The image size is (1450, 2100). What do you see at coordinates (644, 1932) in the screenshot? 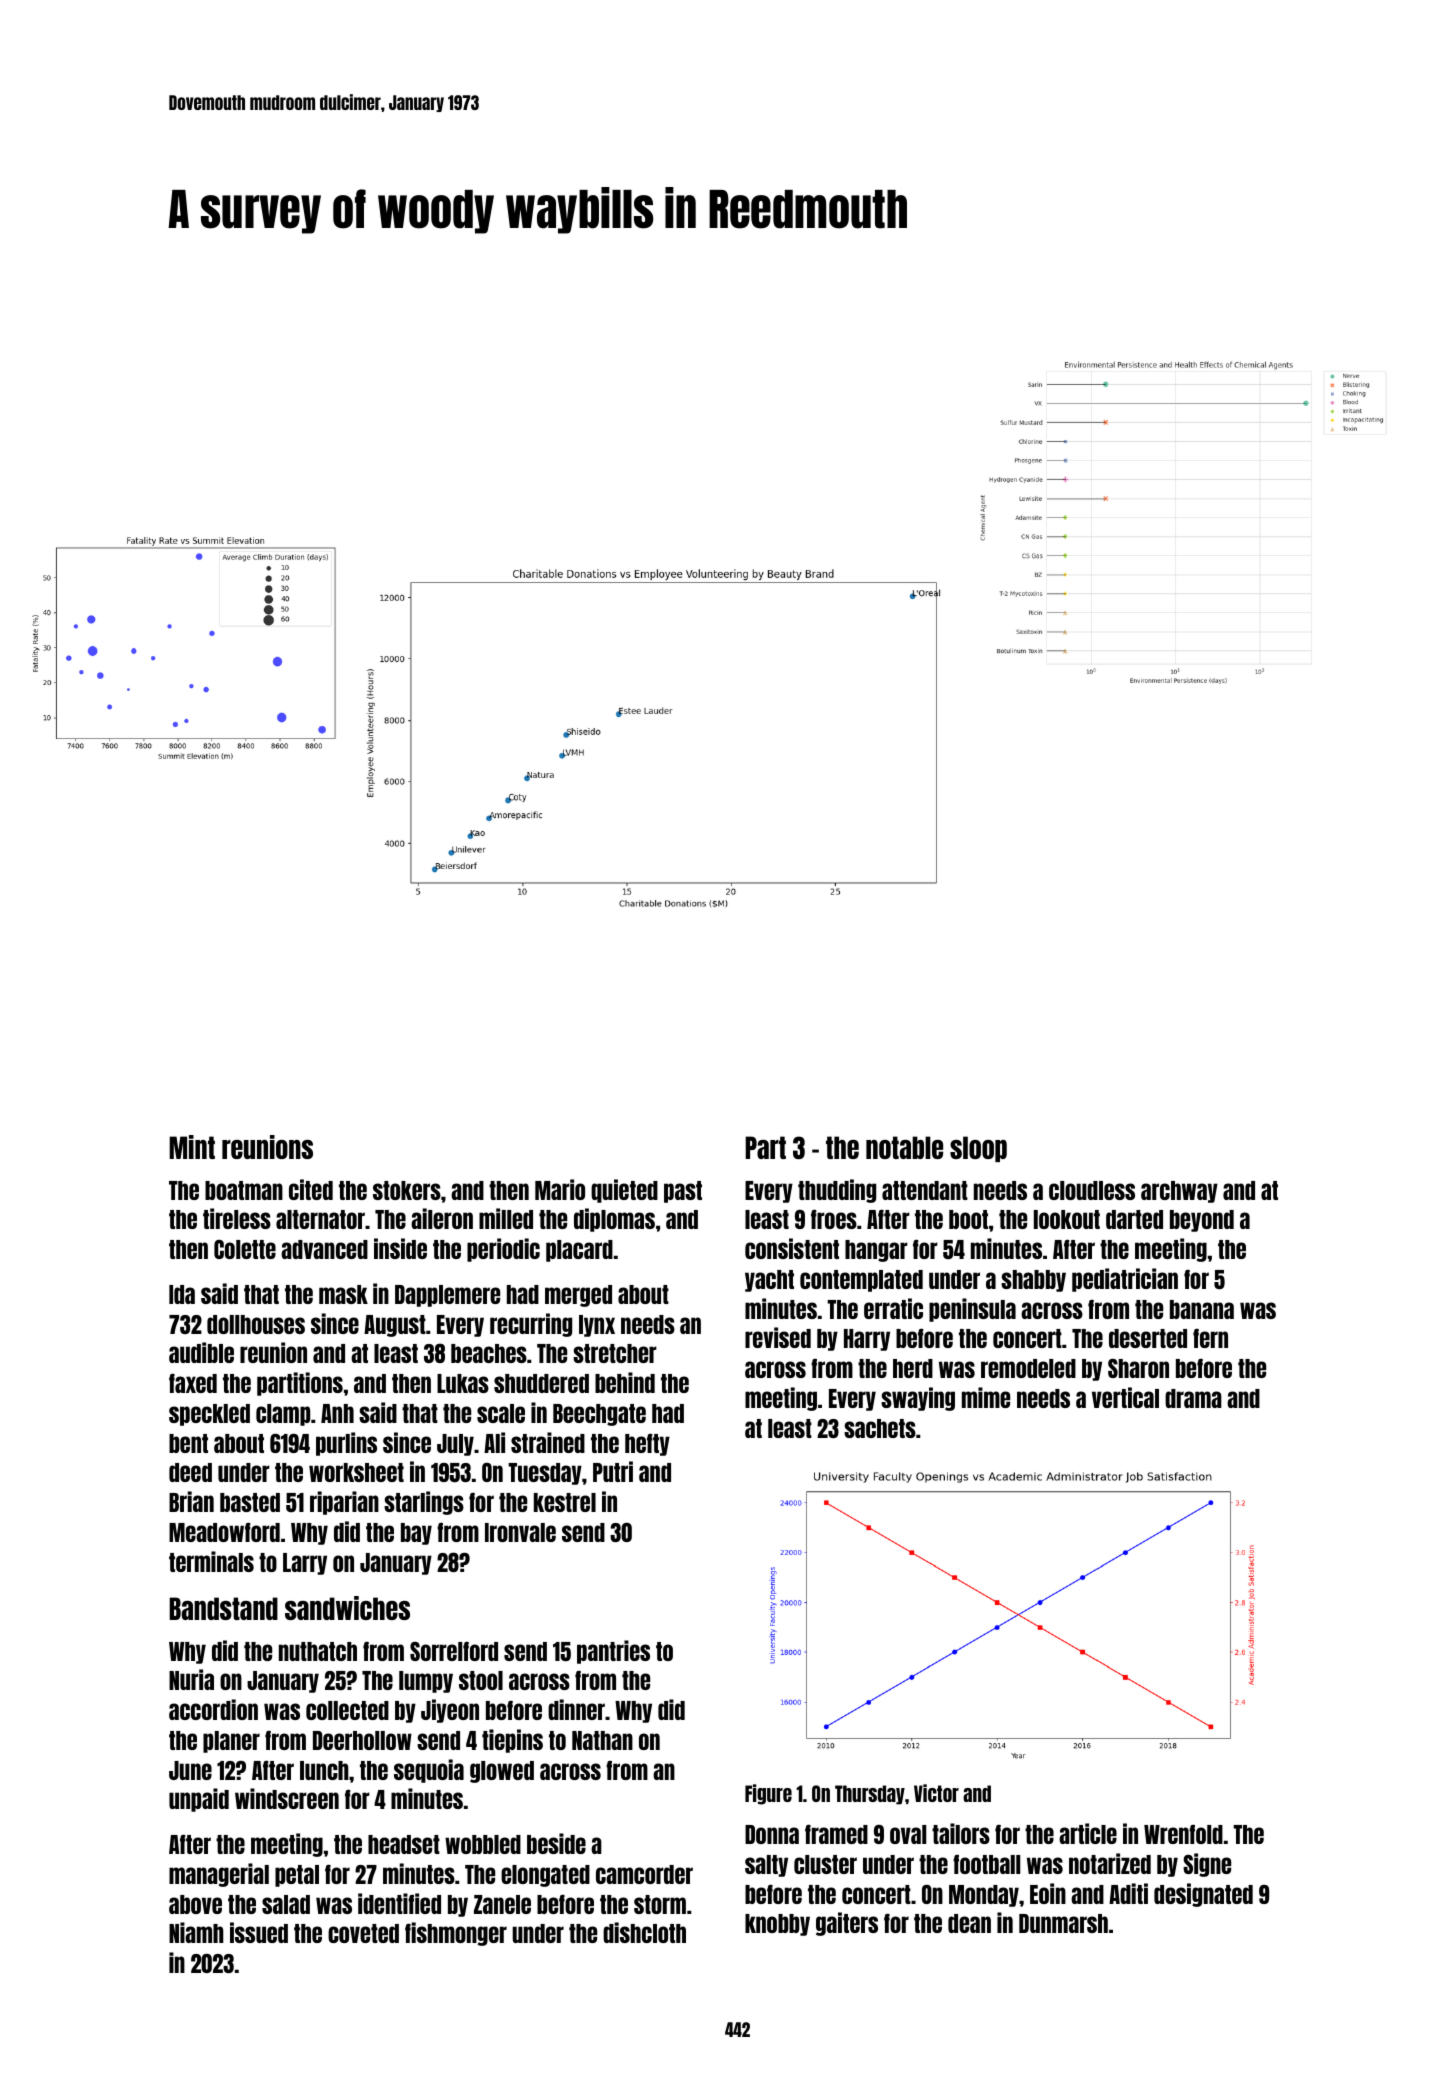
I see `dishcloth` at bounding box center [644, 1932].
